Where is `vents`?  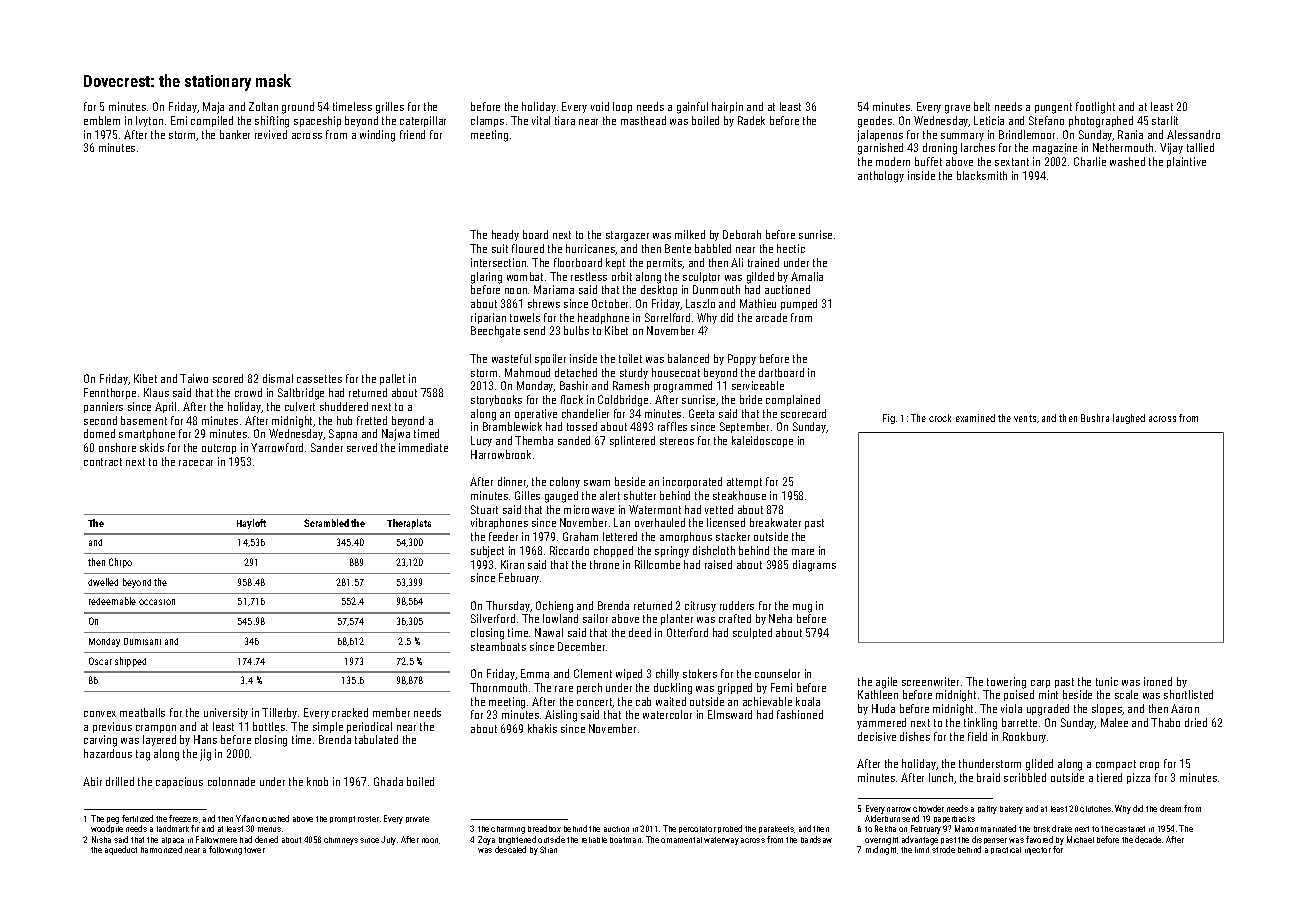
vents is located at coordinates (1025, 418).
